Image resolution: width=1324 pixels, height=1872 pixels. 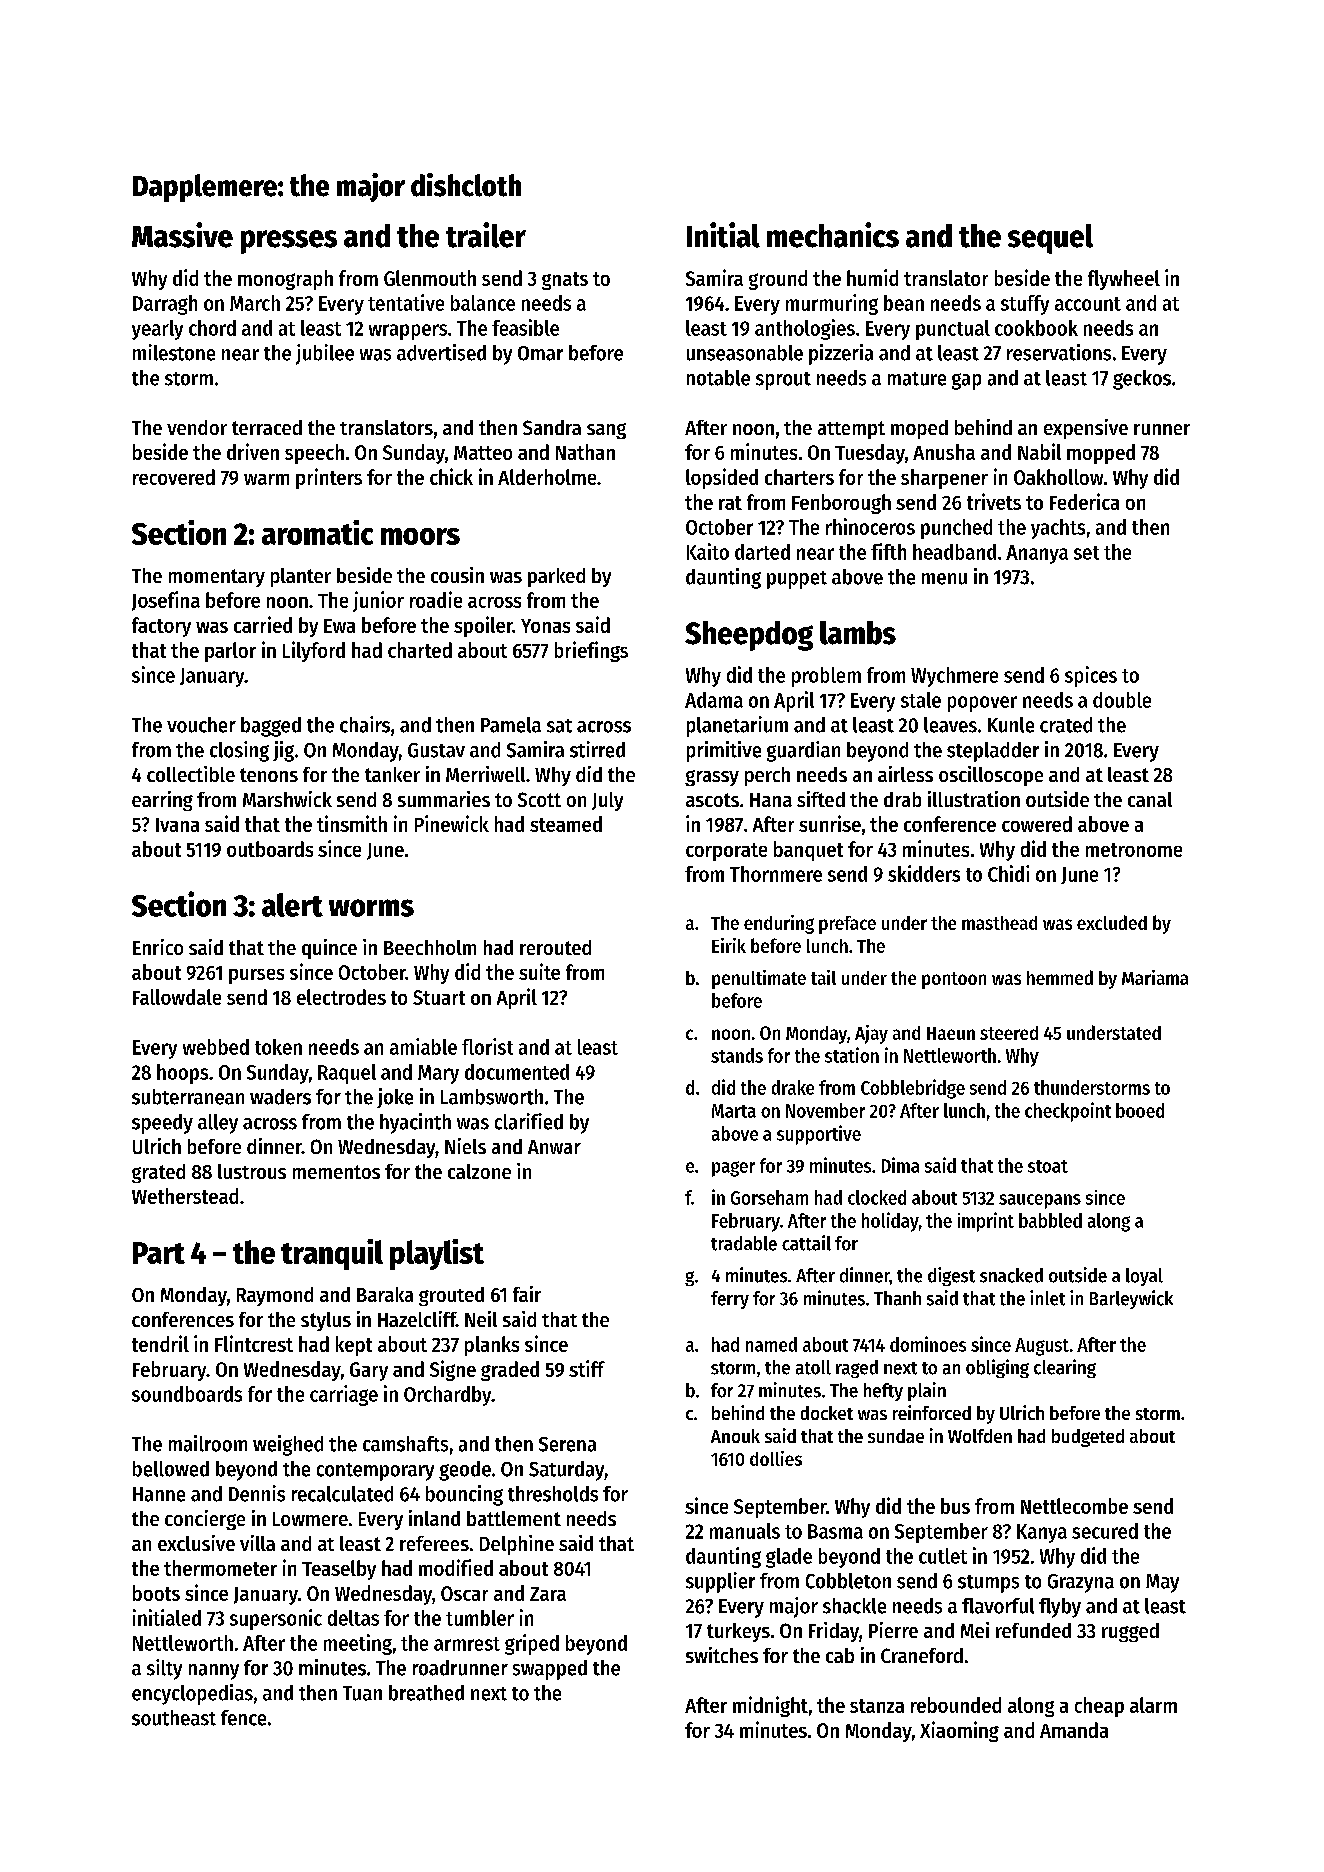 I want to click on Thanh, so click(x=897, y=1298).
